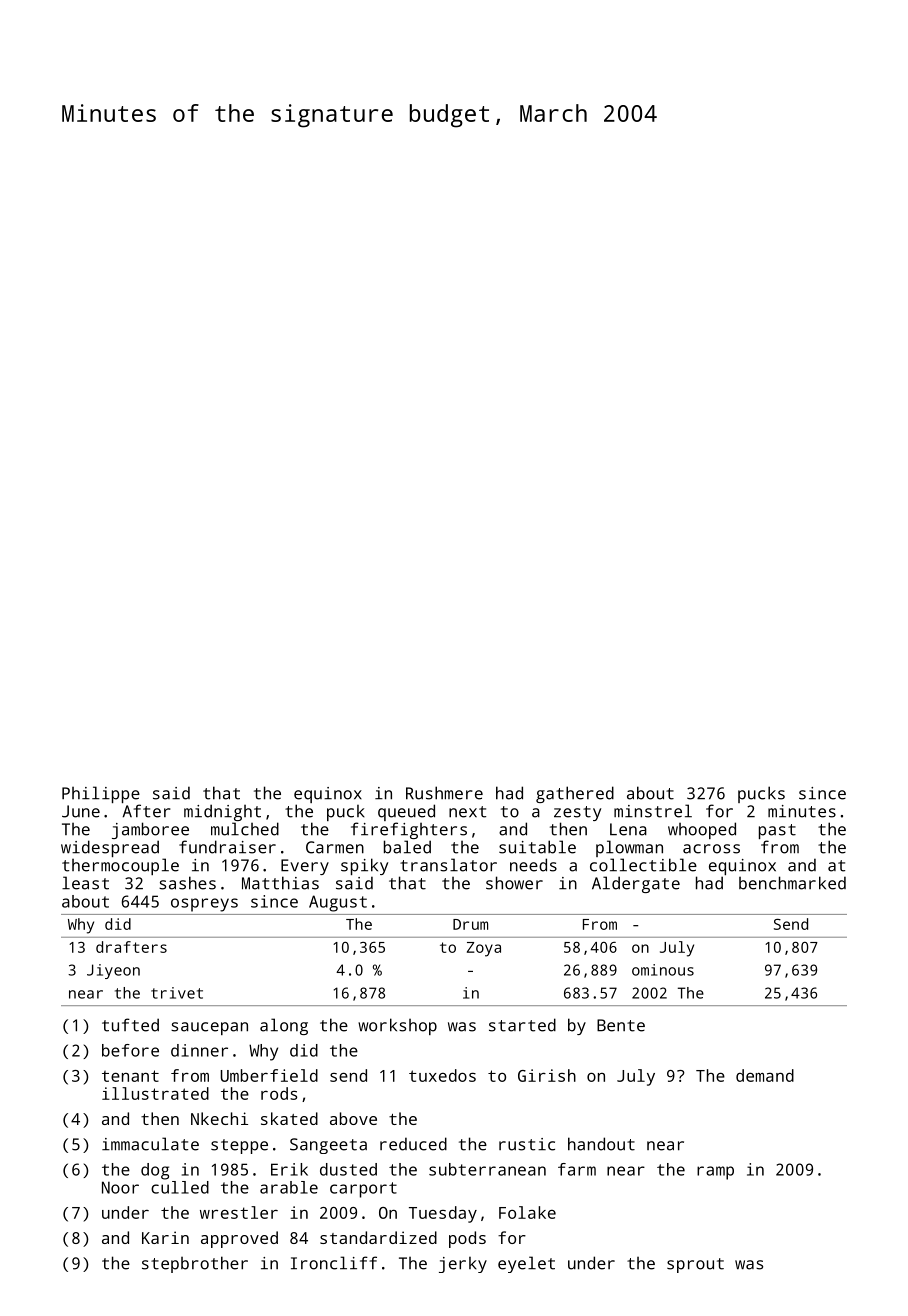  I want to click on past, so click(777, 831).
